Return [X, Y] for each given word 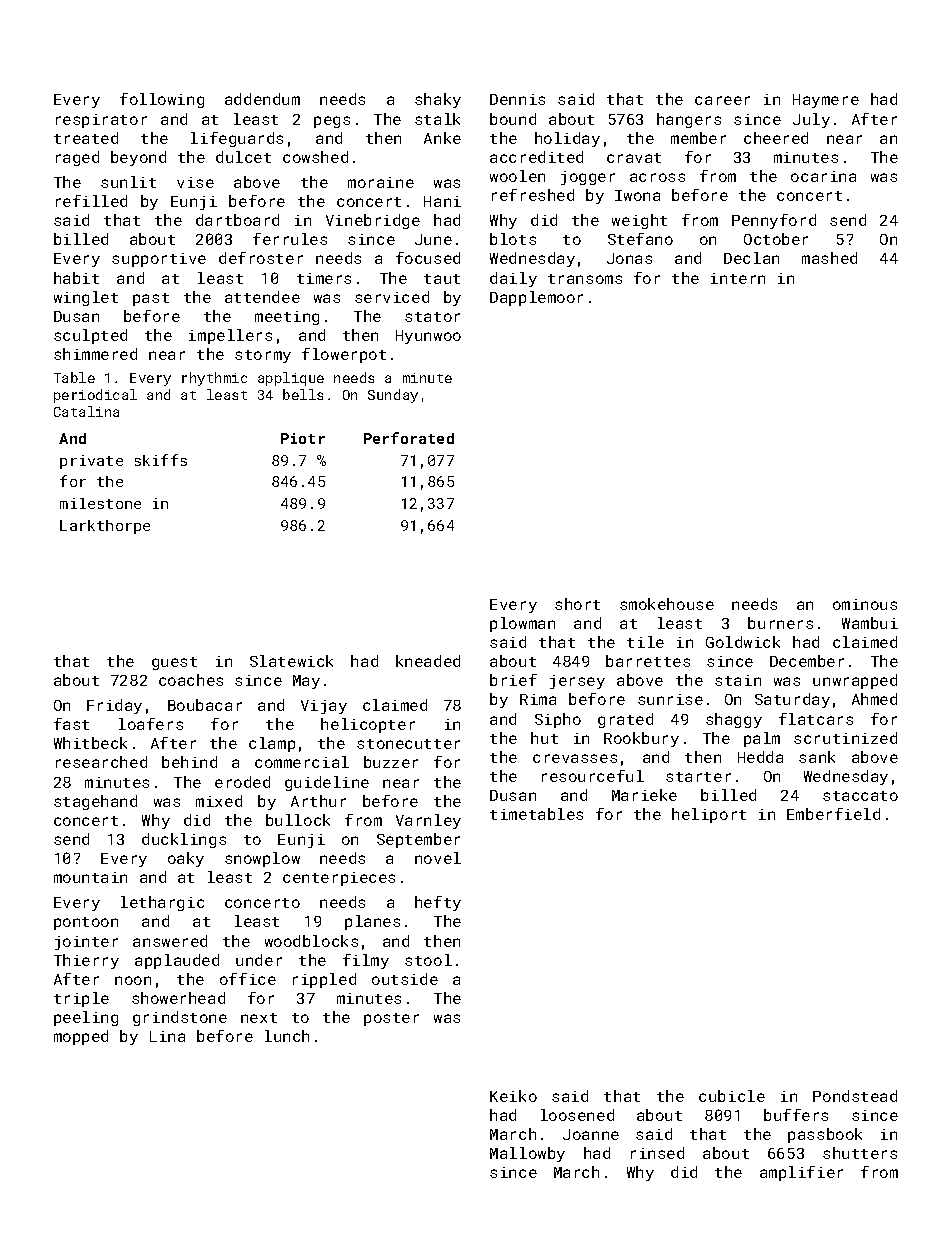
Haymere [826, 101]
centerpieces [339, 879]
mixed [219, 801]
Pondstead [855, 1096]
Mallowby [527, 1154]
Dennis [517, 99]
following [162, 100]
